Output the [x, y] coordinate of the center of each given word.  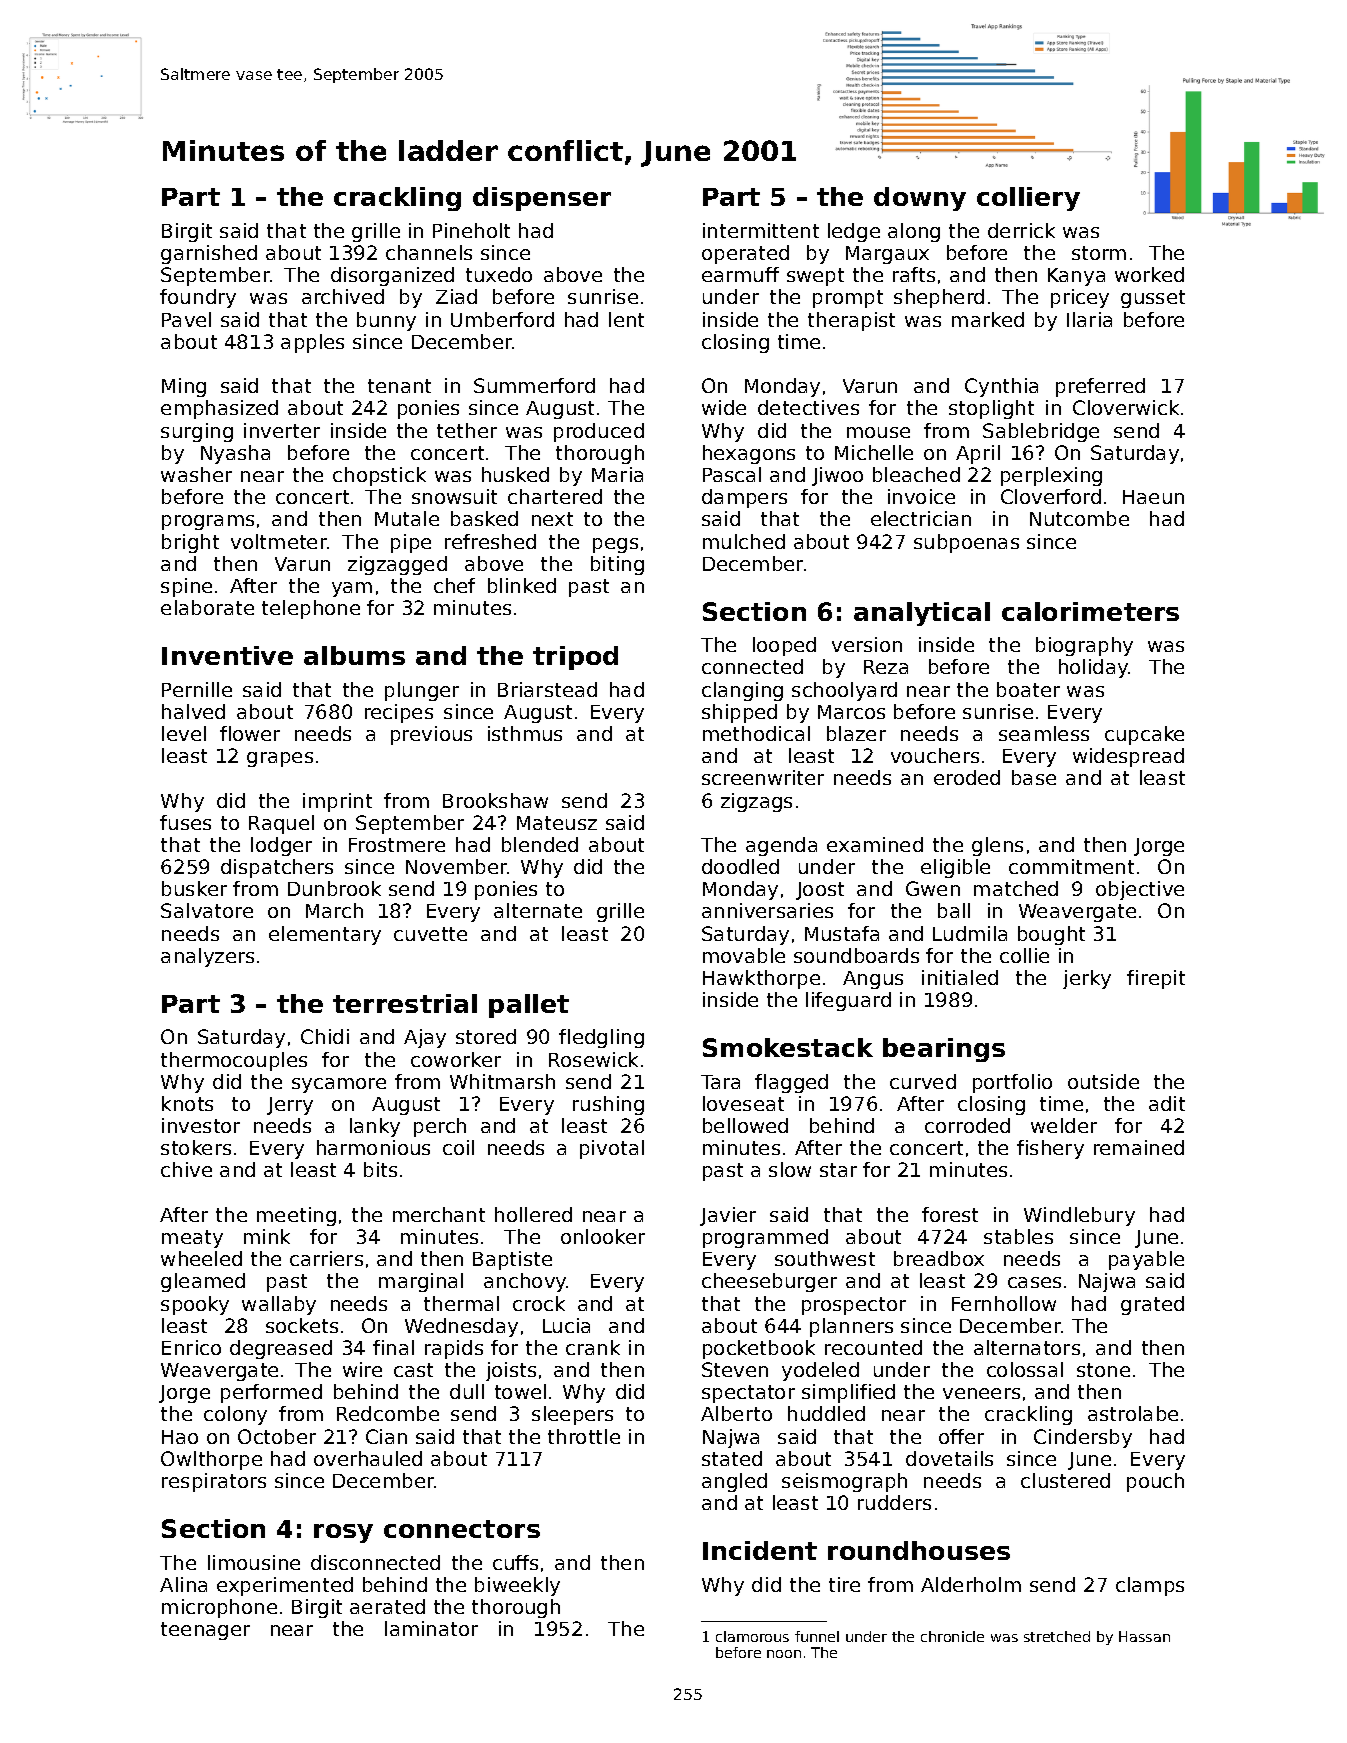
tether [467, 430]
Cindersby [1083, 1438]
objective [1140, 890]
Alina [183, 1584]
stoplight [991, 409]
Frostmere [397, 845]
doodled [740, 866]
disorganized [392, 276]
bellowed [745, 1125]
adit [1167, 1103]
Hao [180, 1437]
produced [599, 432]
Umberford [502, 319]
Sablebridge [1041, 432]
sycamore [339, 1085]
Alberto [736, 1413]
